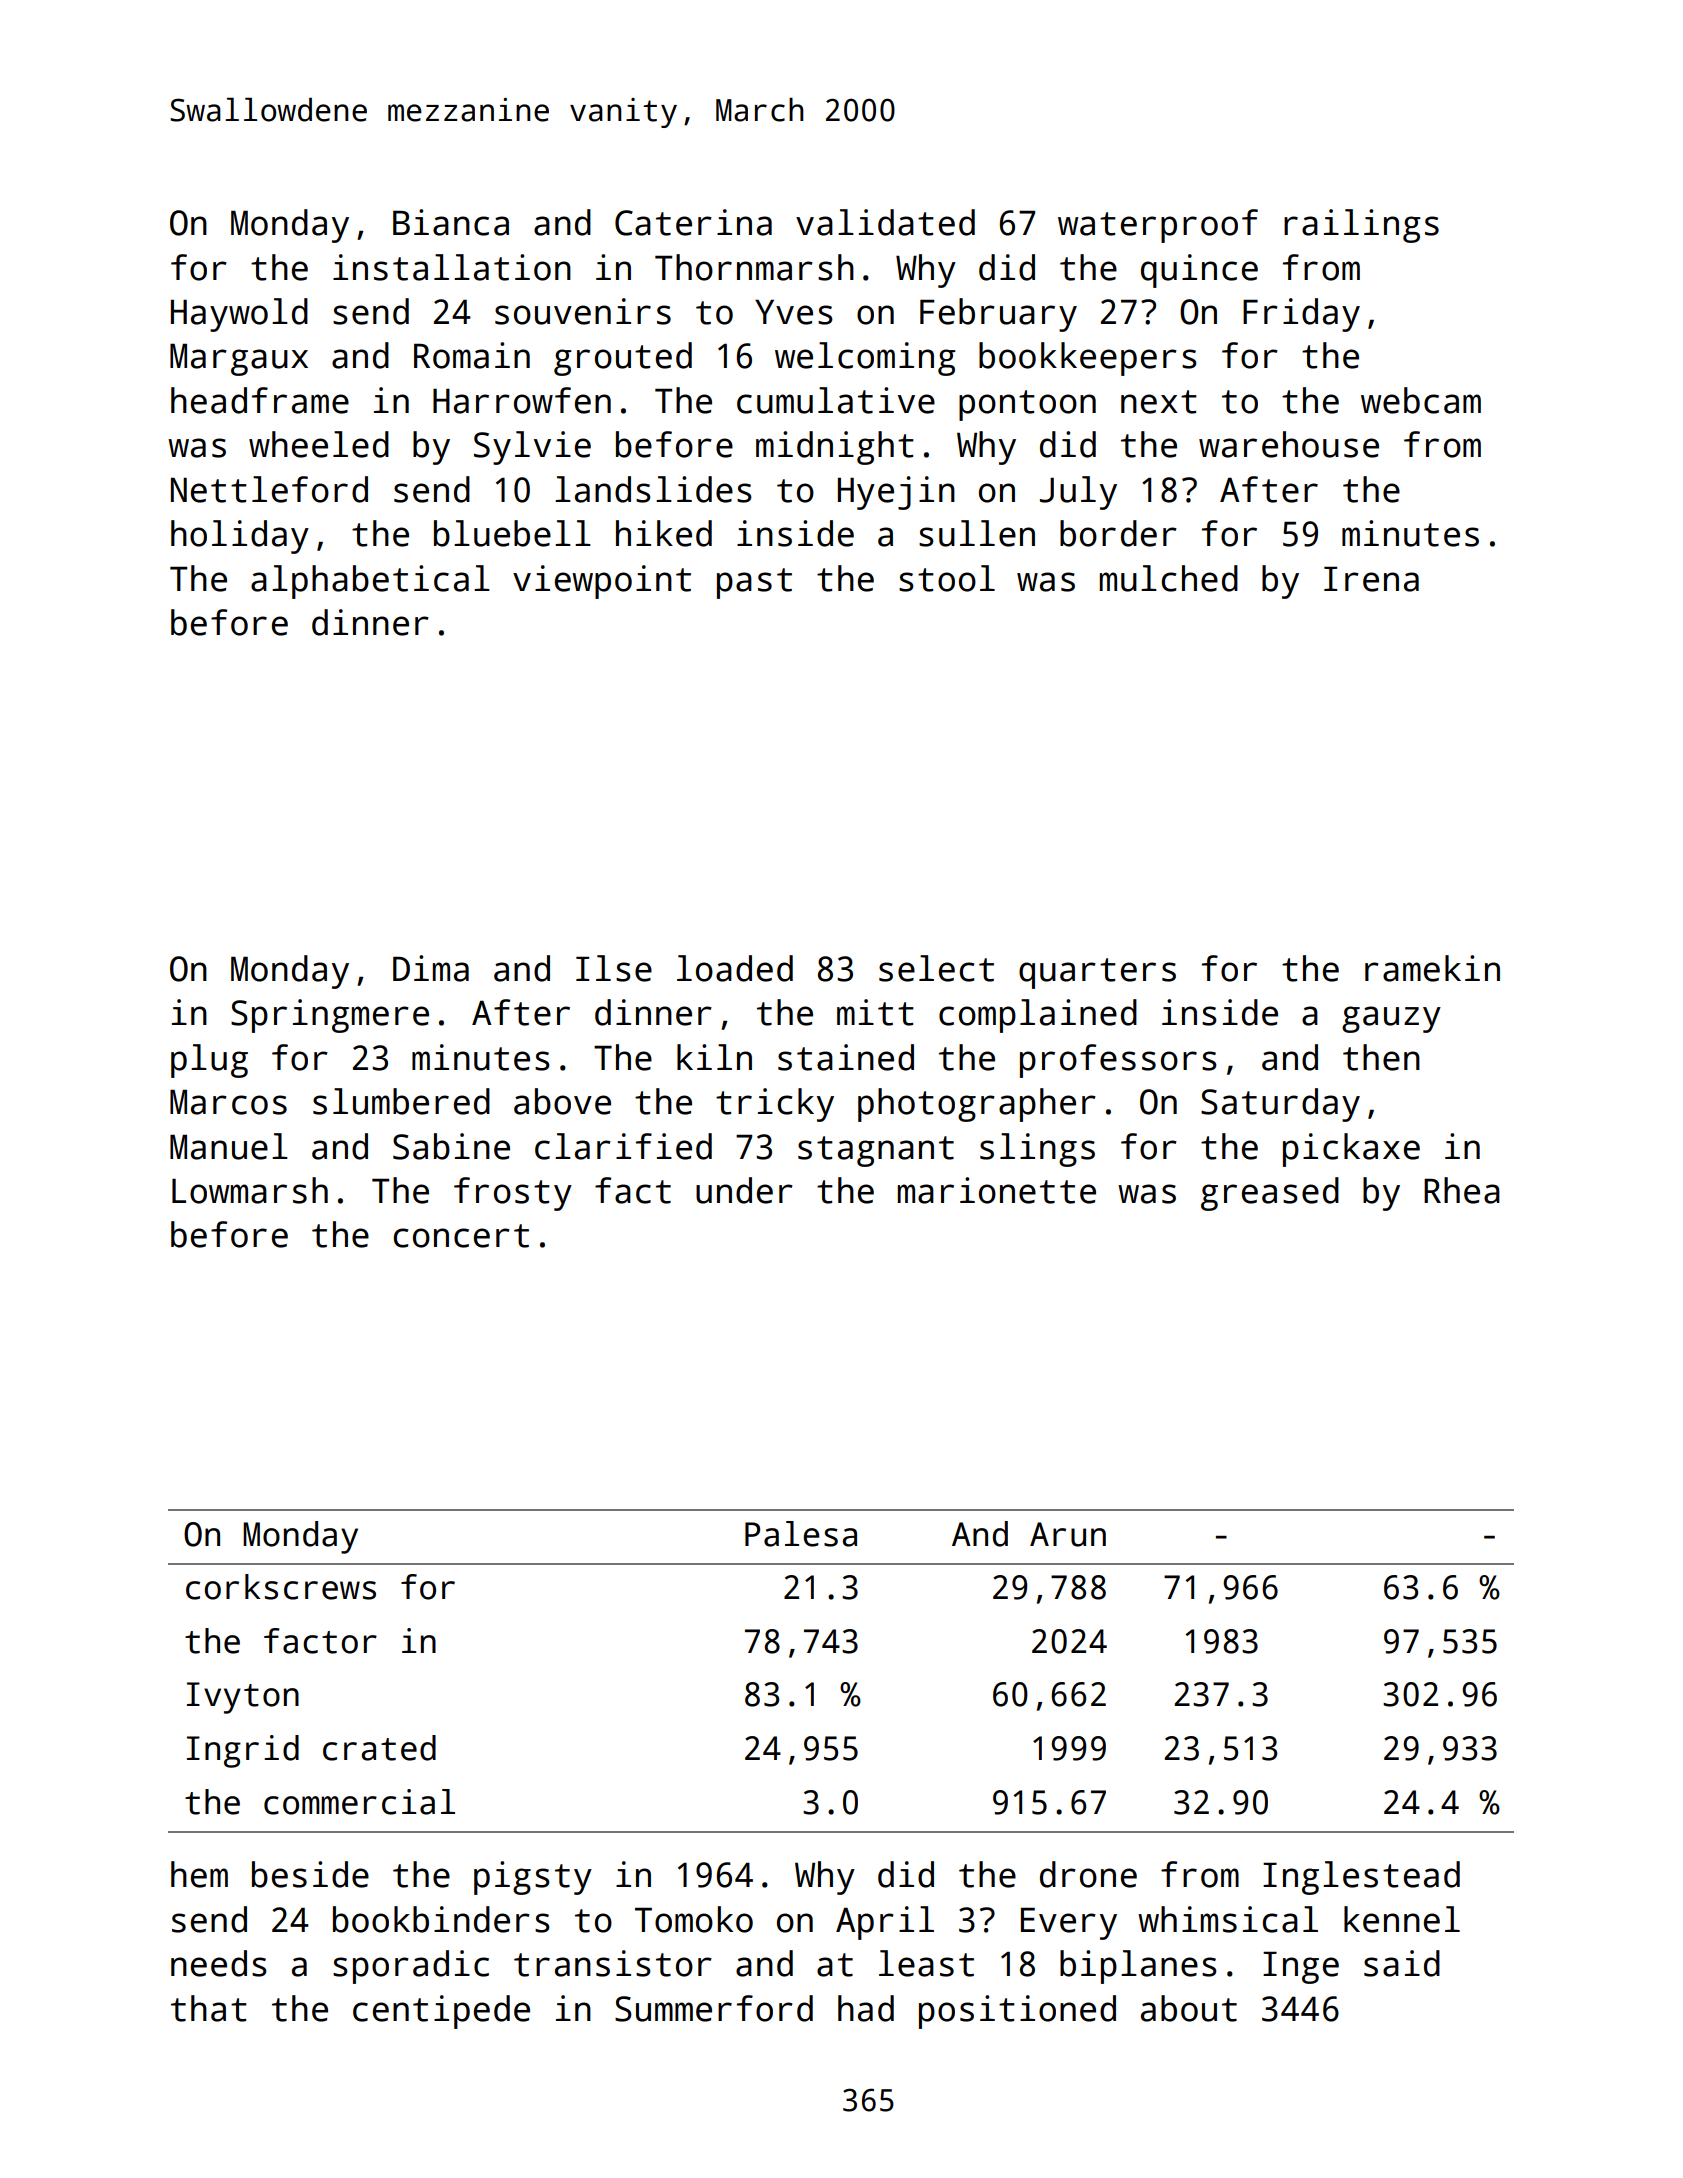 Image resolution: width=1683 pixels, height=2178 pixels. Describe the element at coordinates (1068, 1534) in the document. I see `Arun` at that location.
